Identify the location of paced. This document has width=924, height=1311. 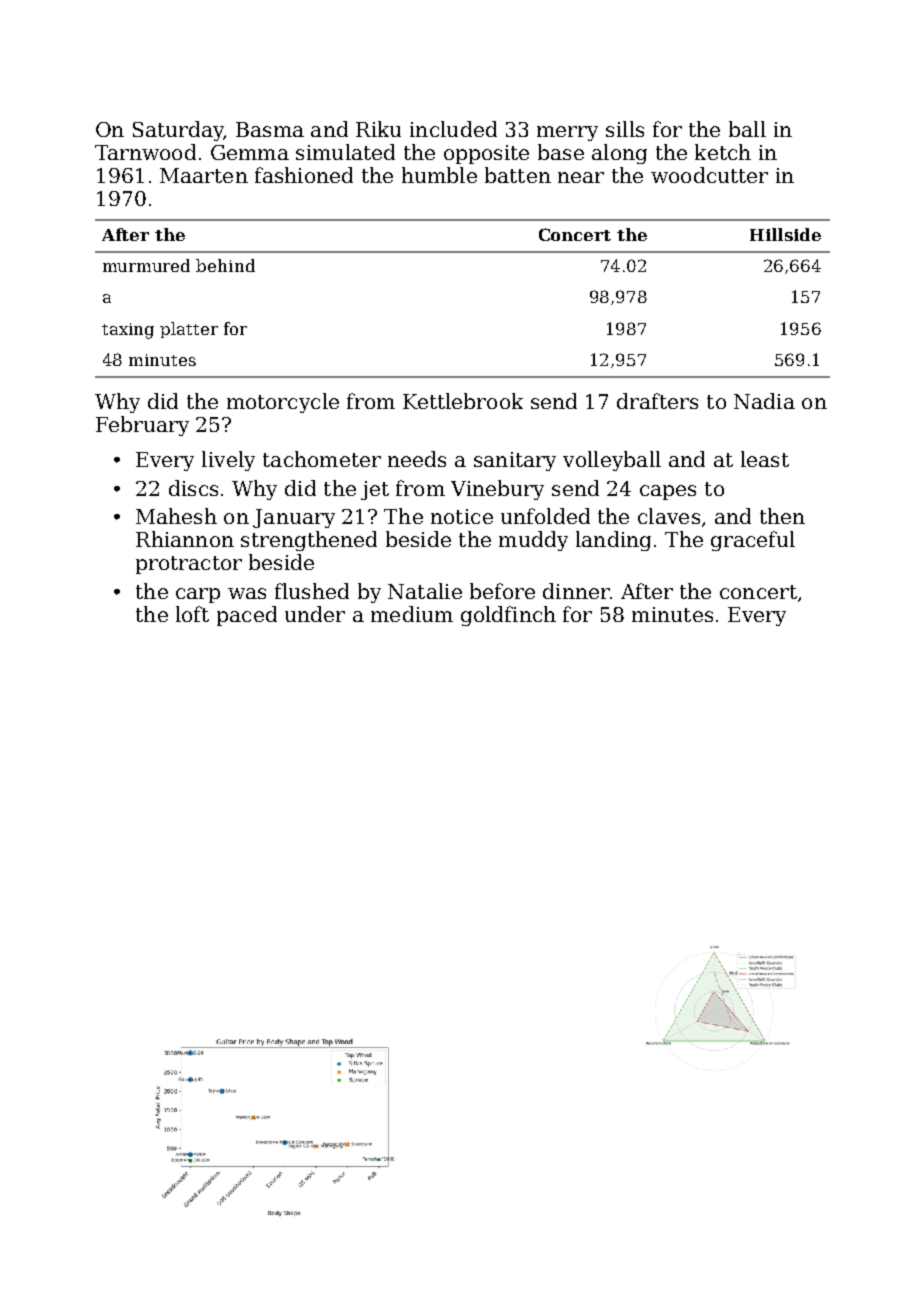
(247, 616).
